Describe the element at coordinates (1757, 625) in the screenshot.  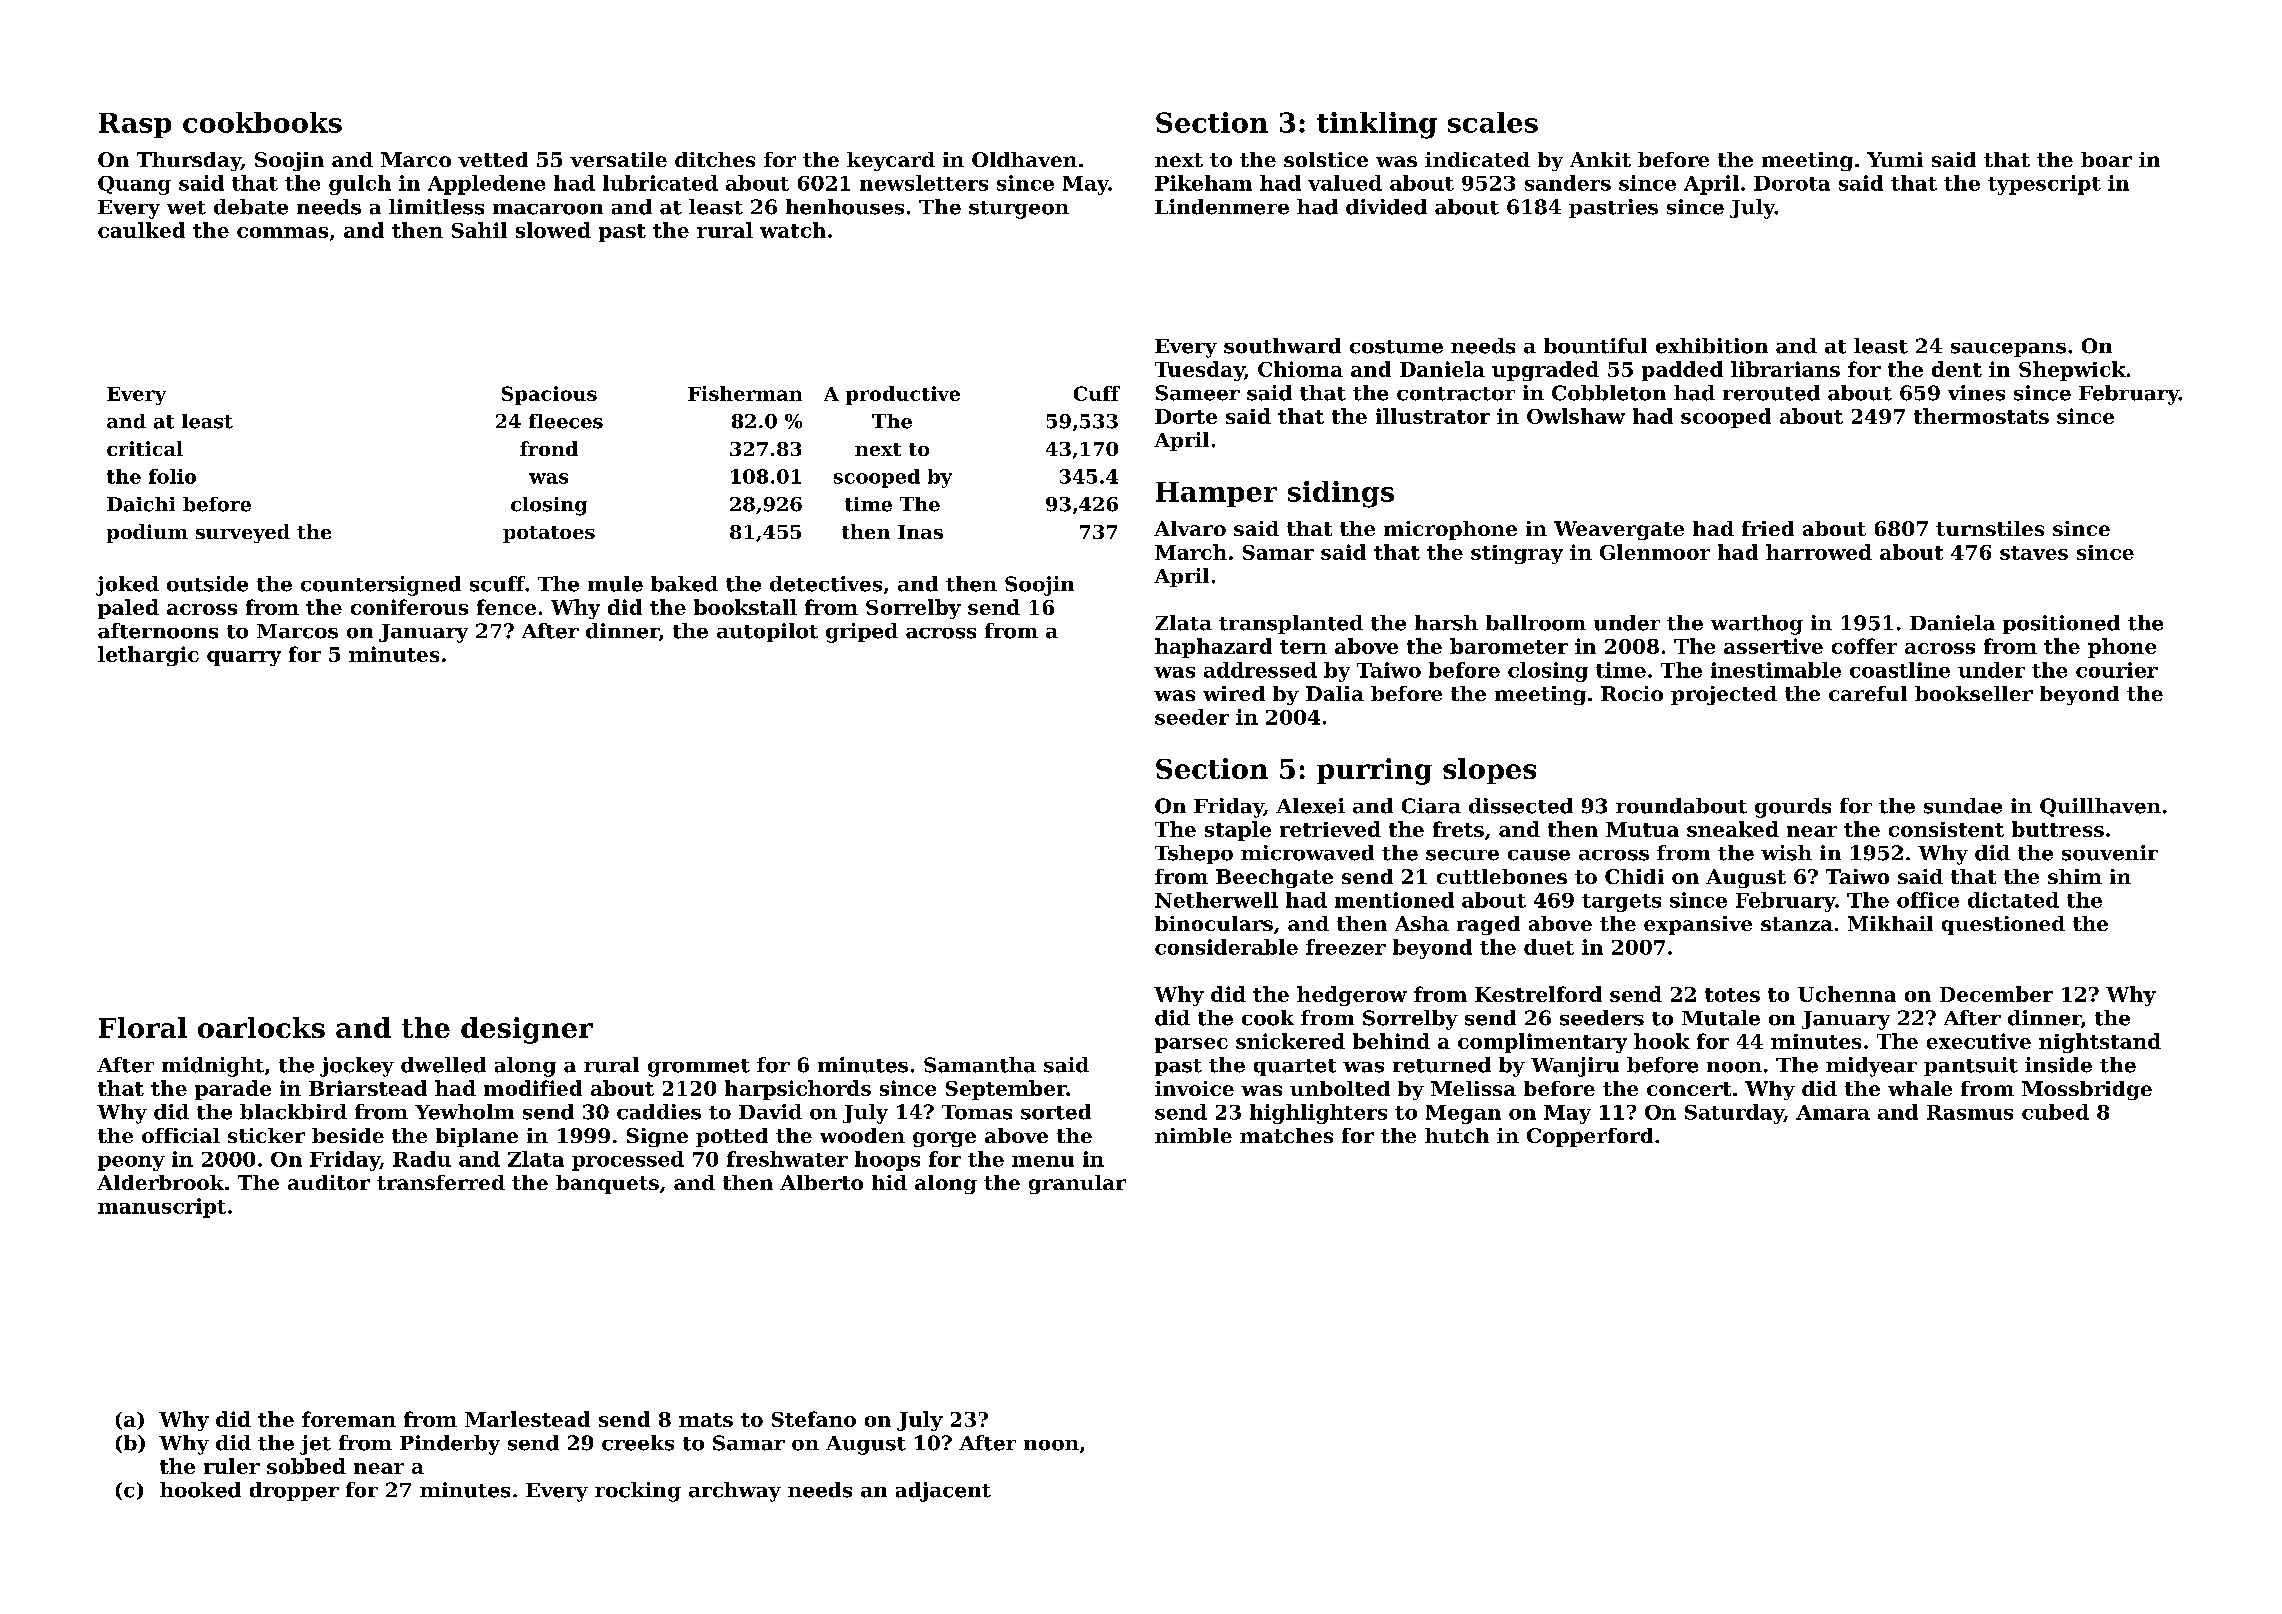
I see `warthog` at that location.
